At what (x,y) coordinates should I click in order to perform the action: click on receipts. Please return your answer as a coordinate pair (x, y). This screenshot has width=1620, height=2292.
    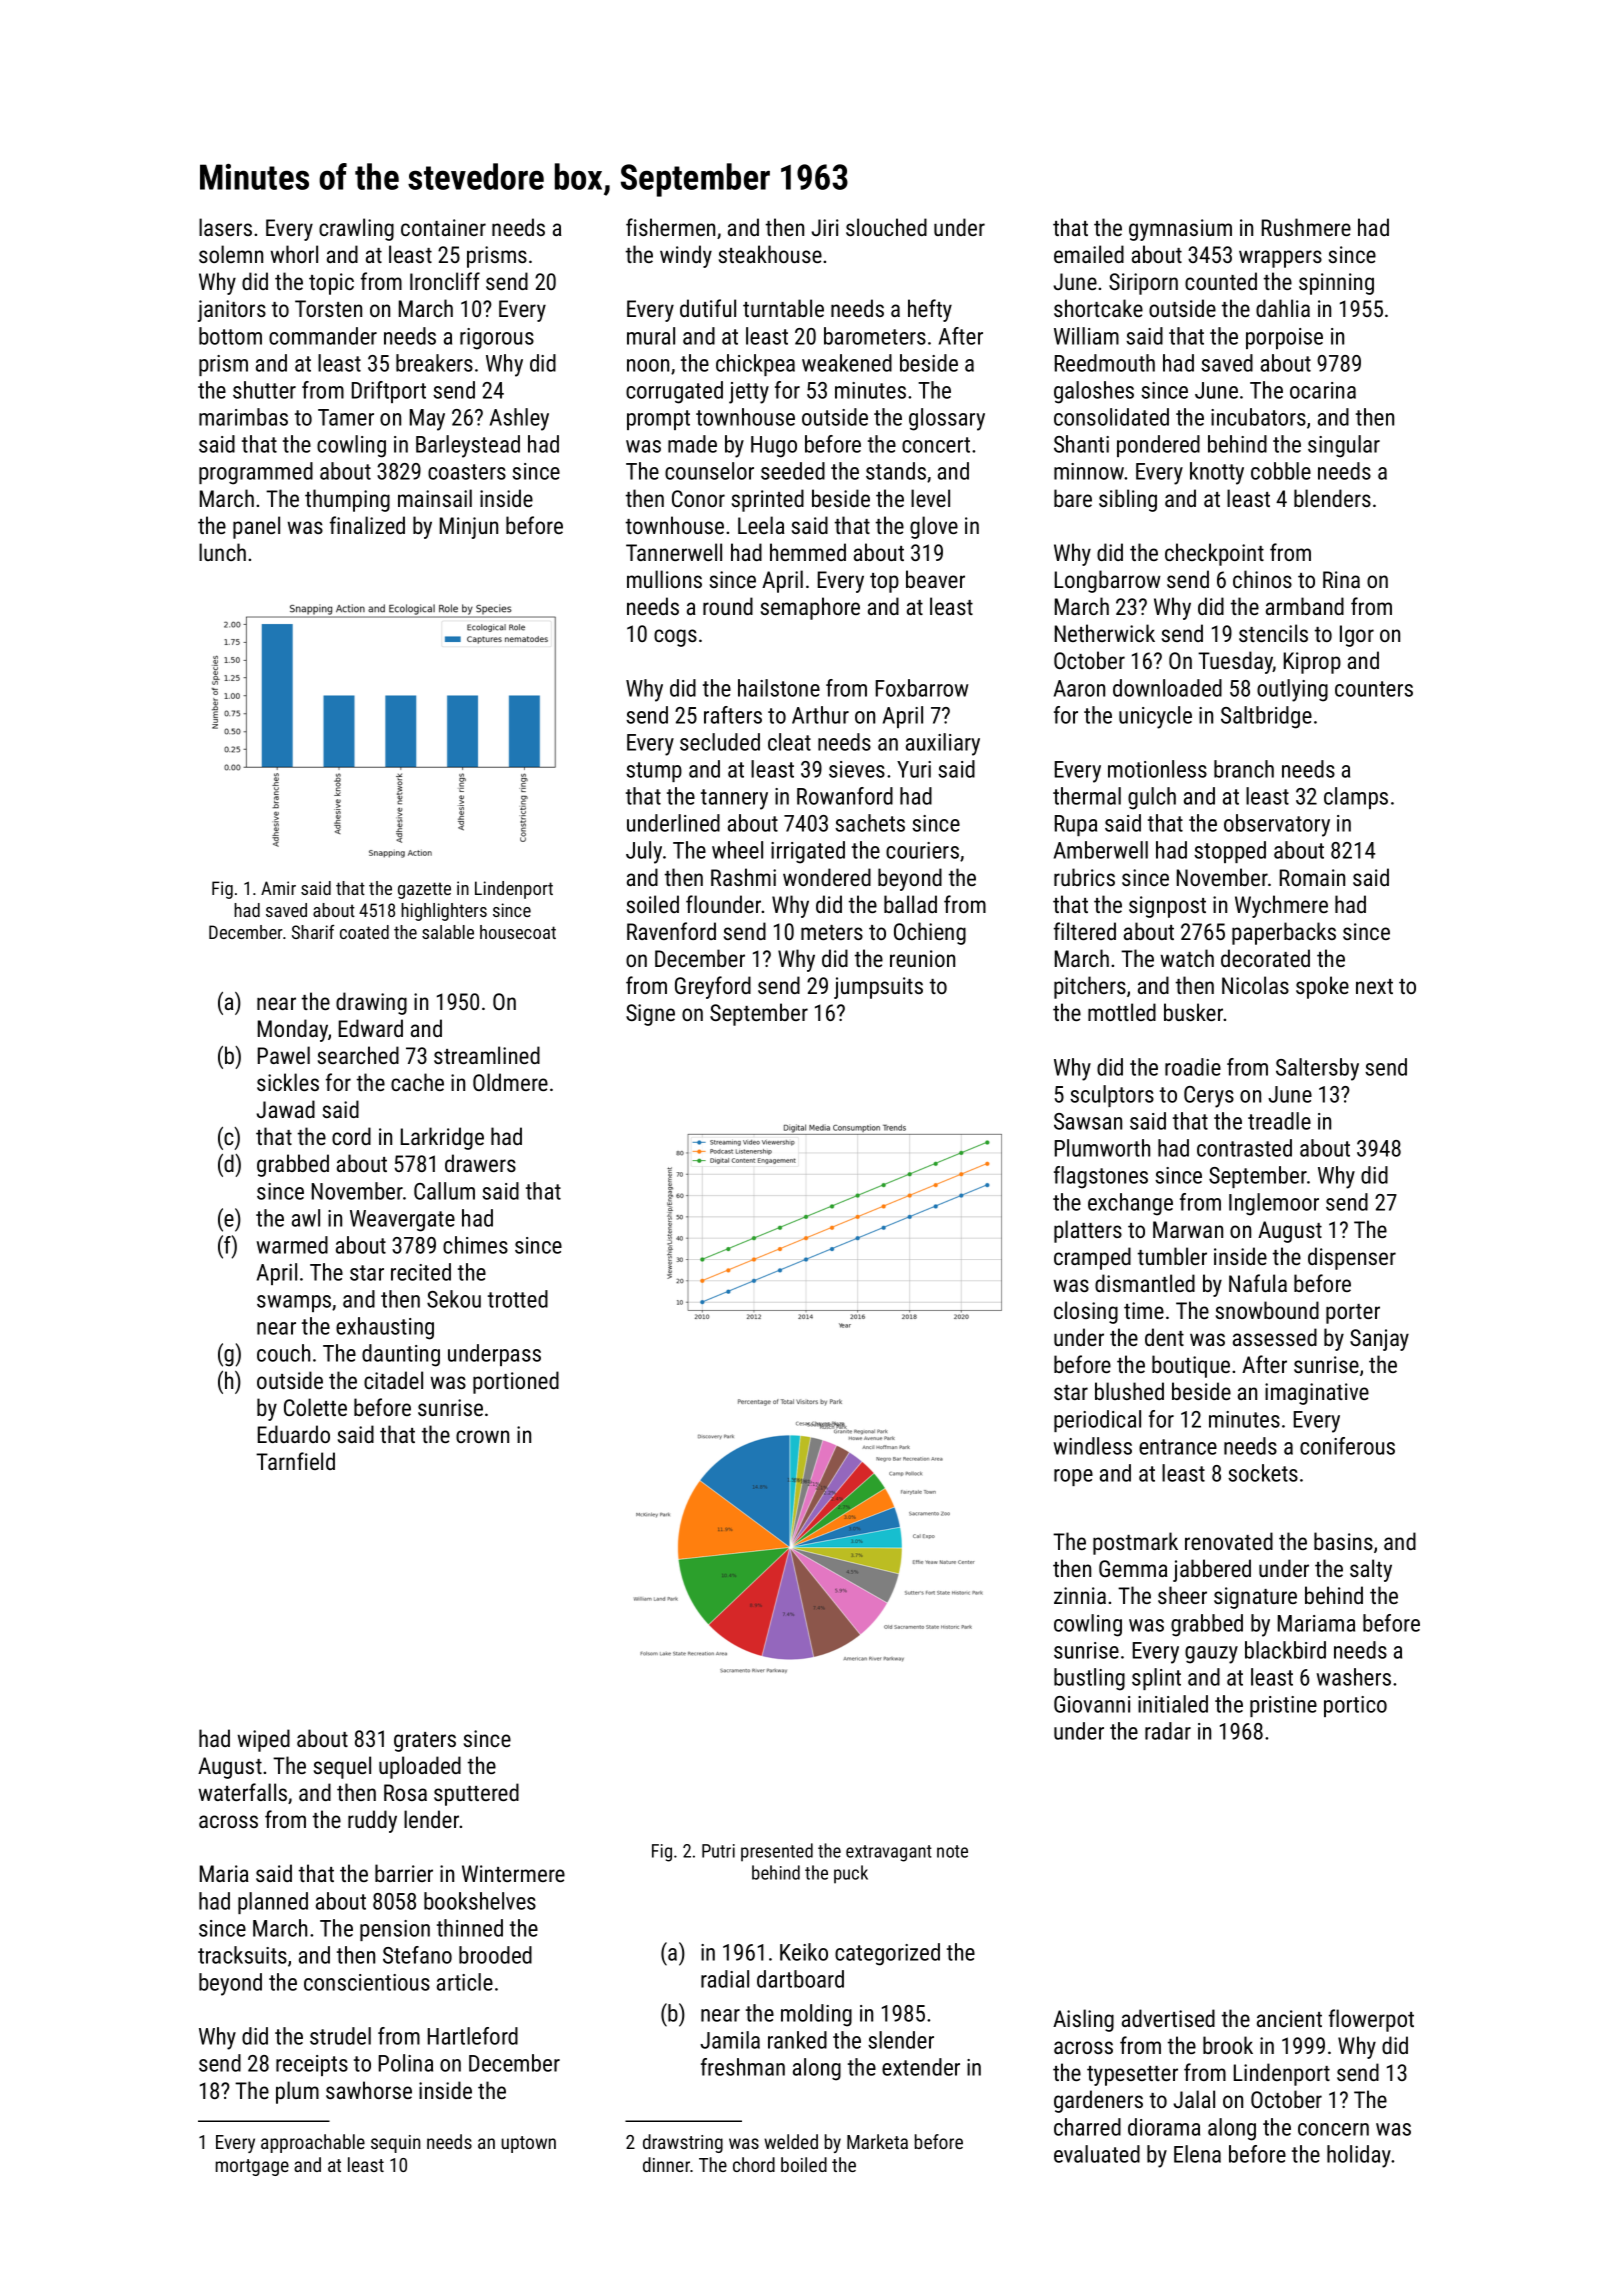
    Looking at the image, I should click on (312, 2065).
